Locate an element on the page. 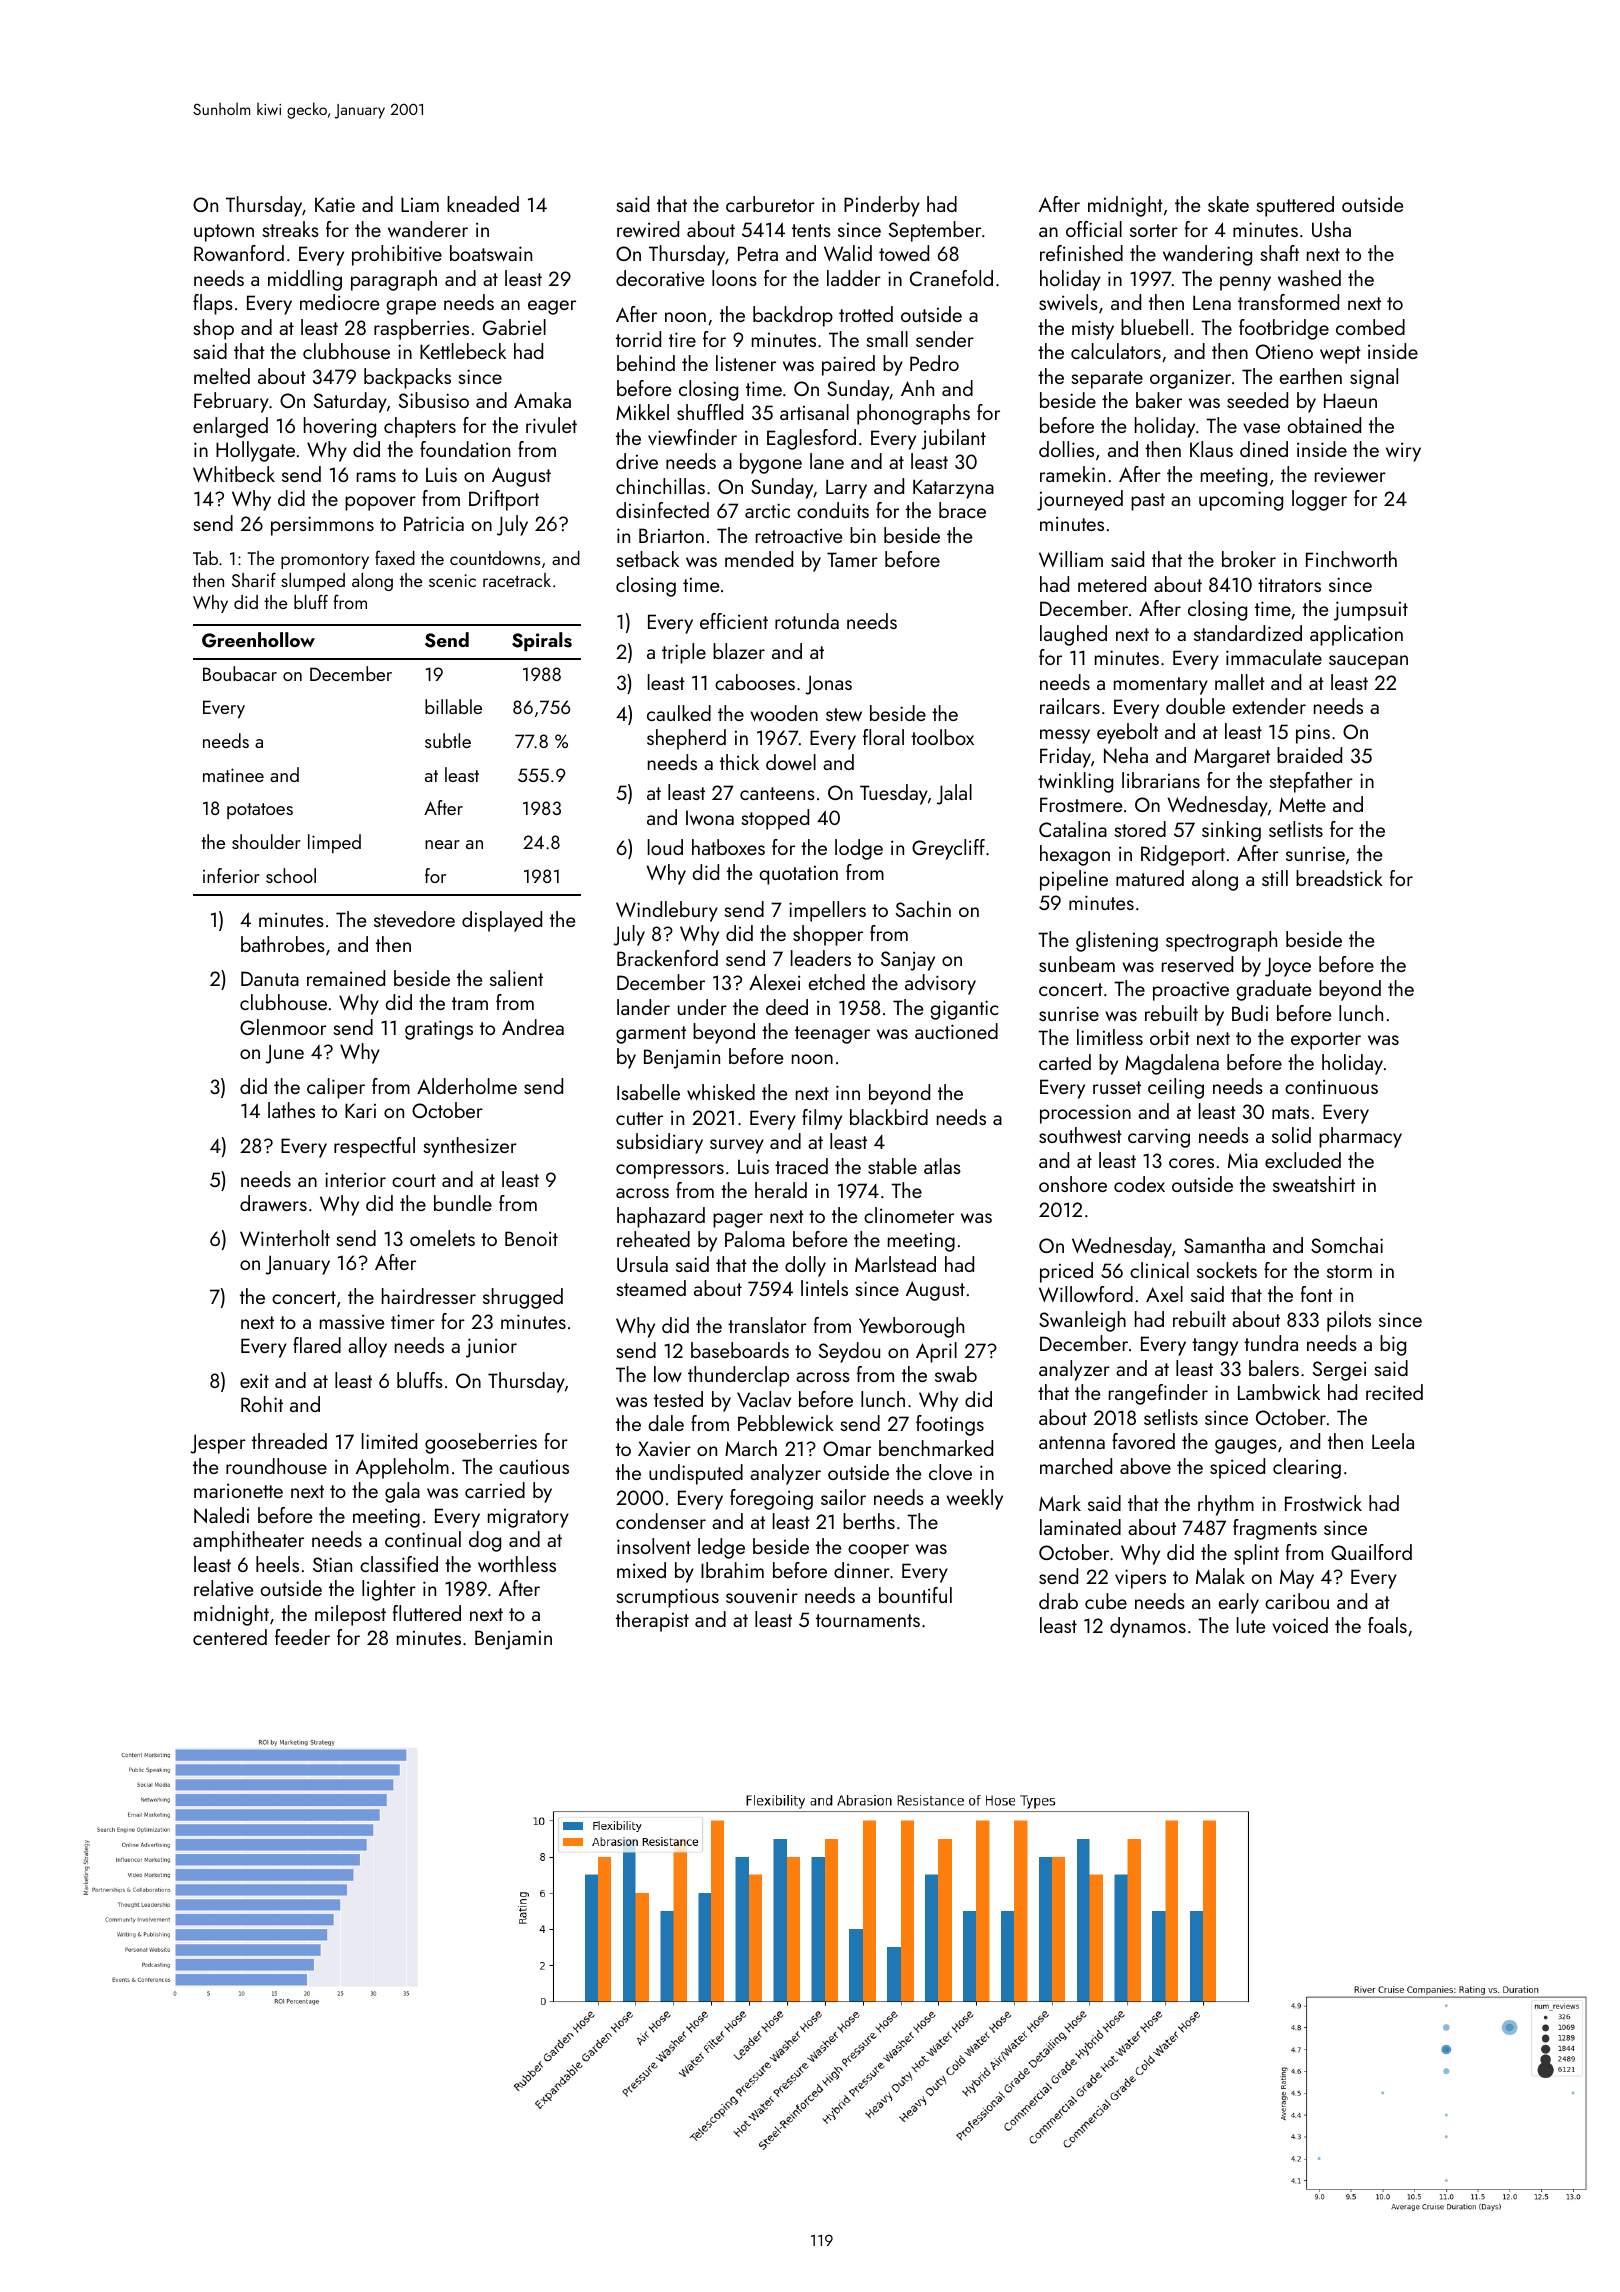  recited is located at coordinates (1394, 1392).
